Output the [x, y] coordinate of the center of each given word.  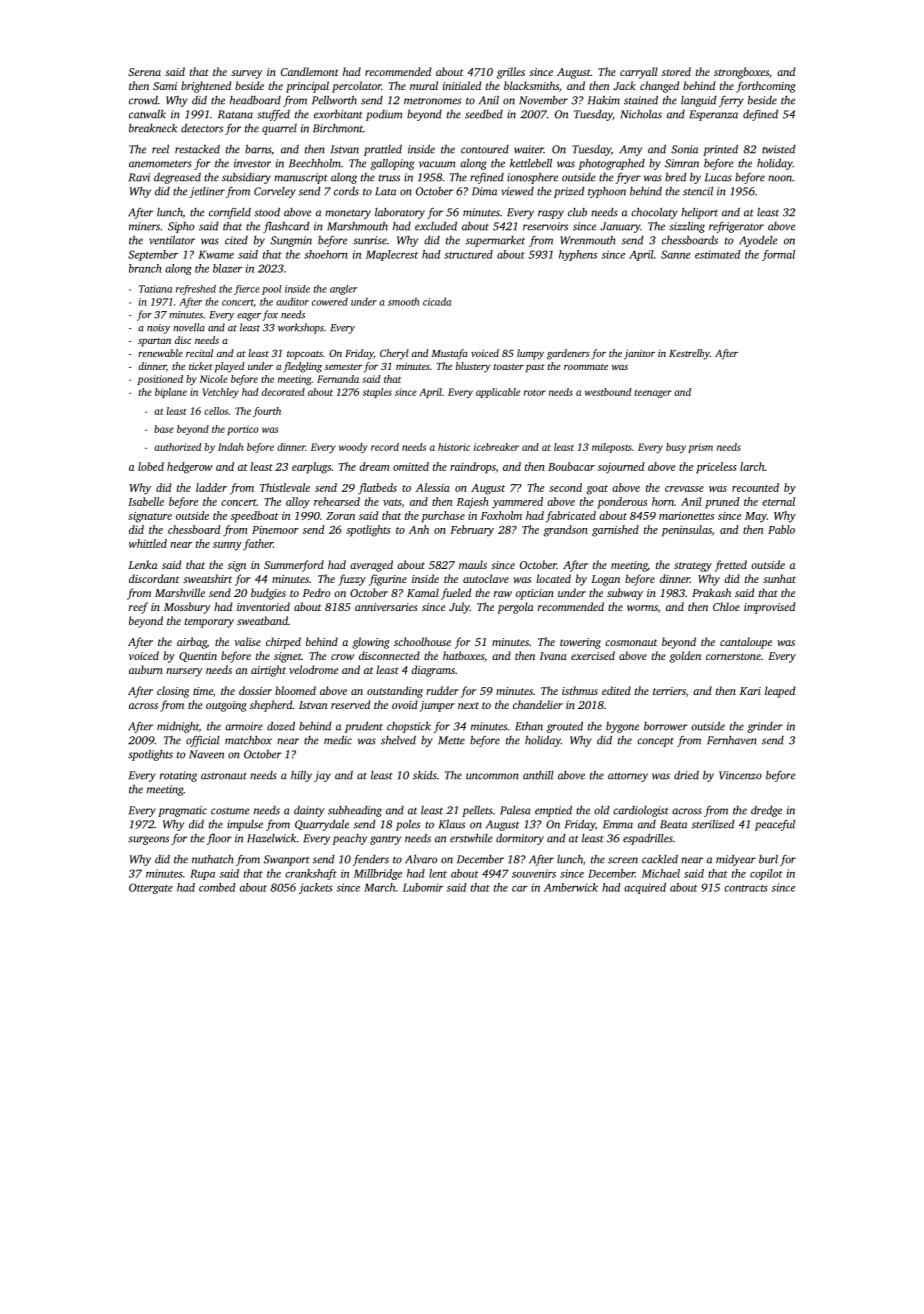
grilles [511, 73]
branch [145, 268]
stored [676, 71]
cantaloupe [746, 643]
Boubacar [571, 466]
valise [247, 641]
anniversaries [386, 607]
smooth [403, 301]
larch [752, 466]
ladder [211, 487]
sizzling [687, 227]
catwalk [147, 114]
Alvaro [421, 859]
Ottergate [151, 888]
